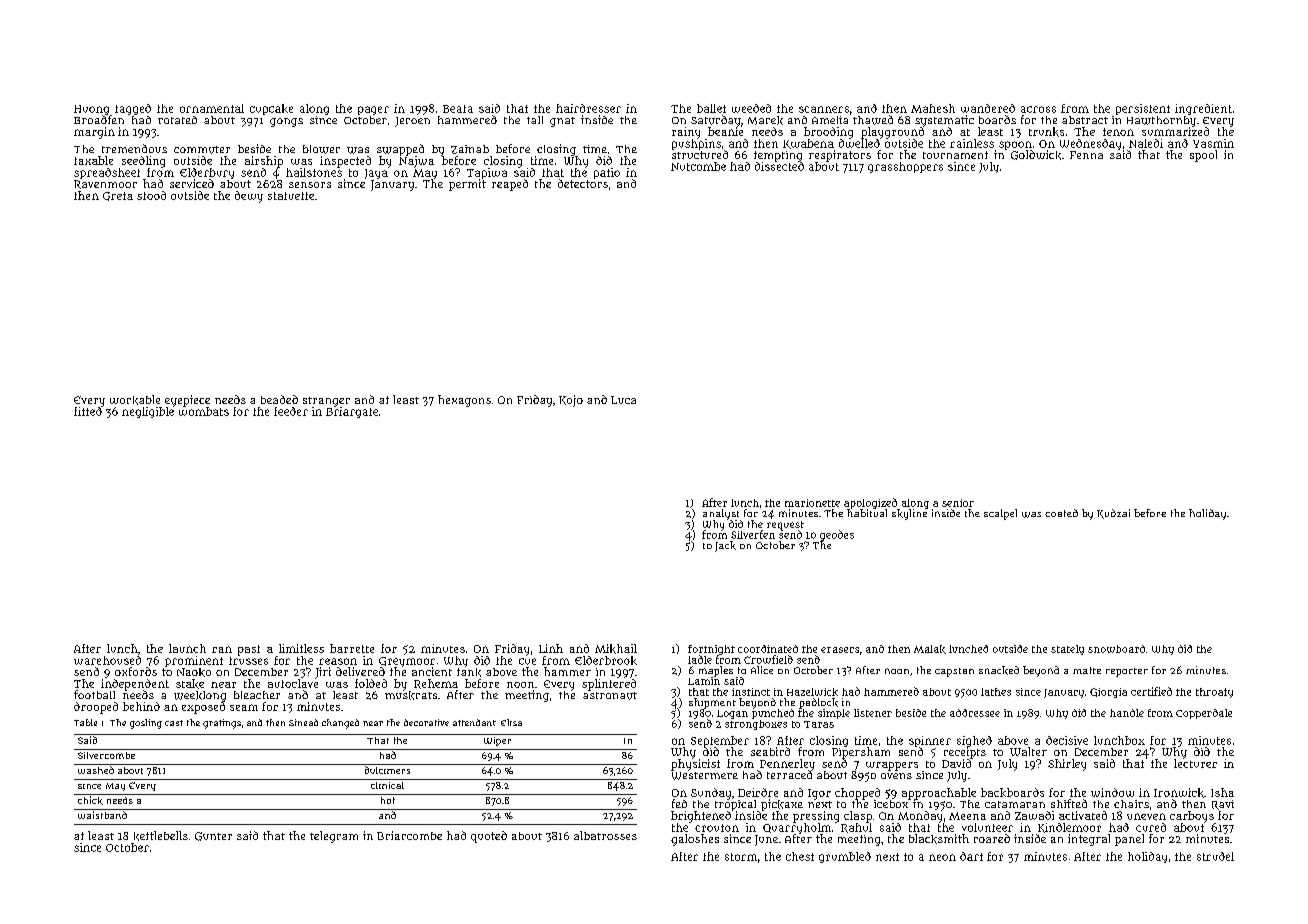 This screenshot has width=1308, height=924. I want to click on telegram, so click(334, 837).
